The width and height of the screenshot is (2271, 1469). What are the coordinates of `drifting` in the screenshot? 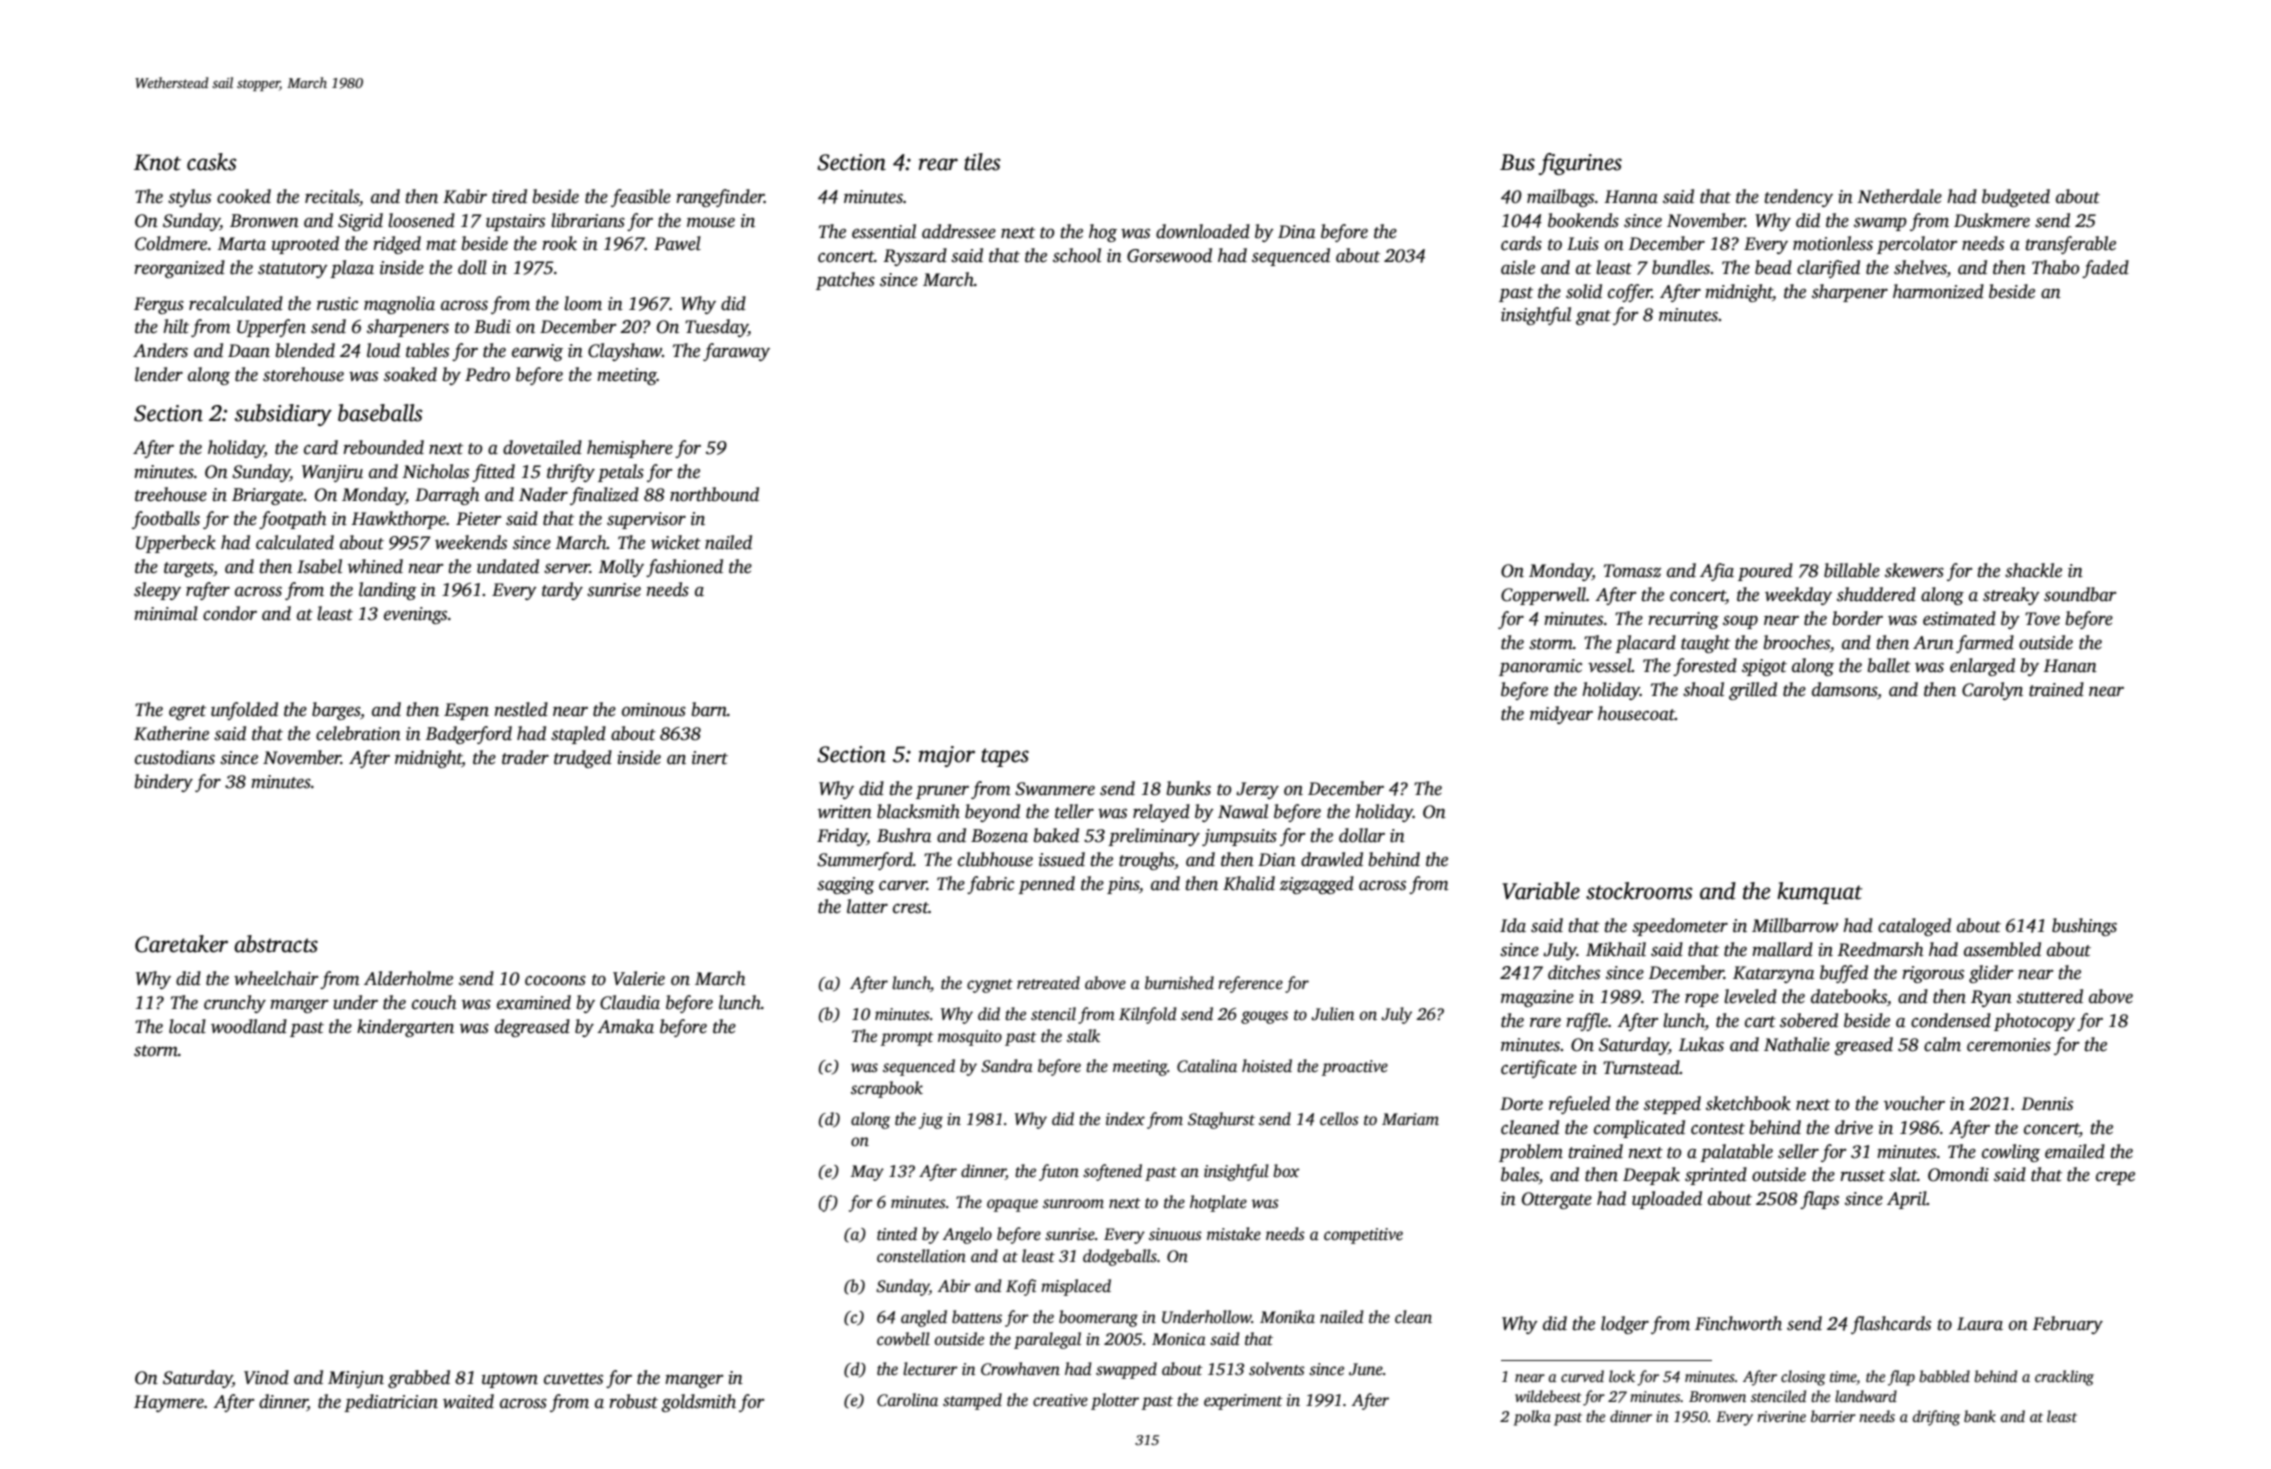 It's located at (1936, 1418).
